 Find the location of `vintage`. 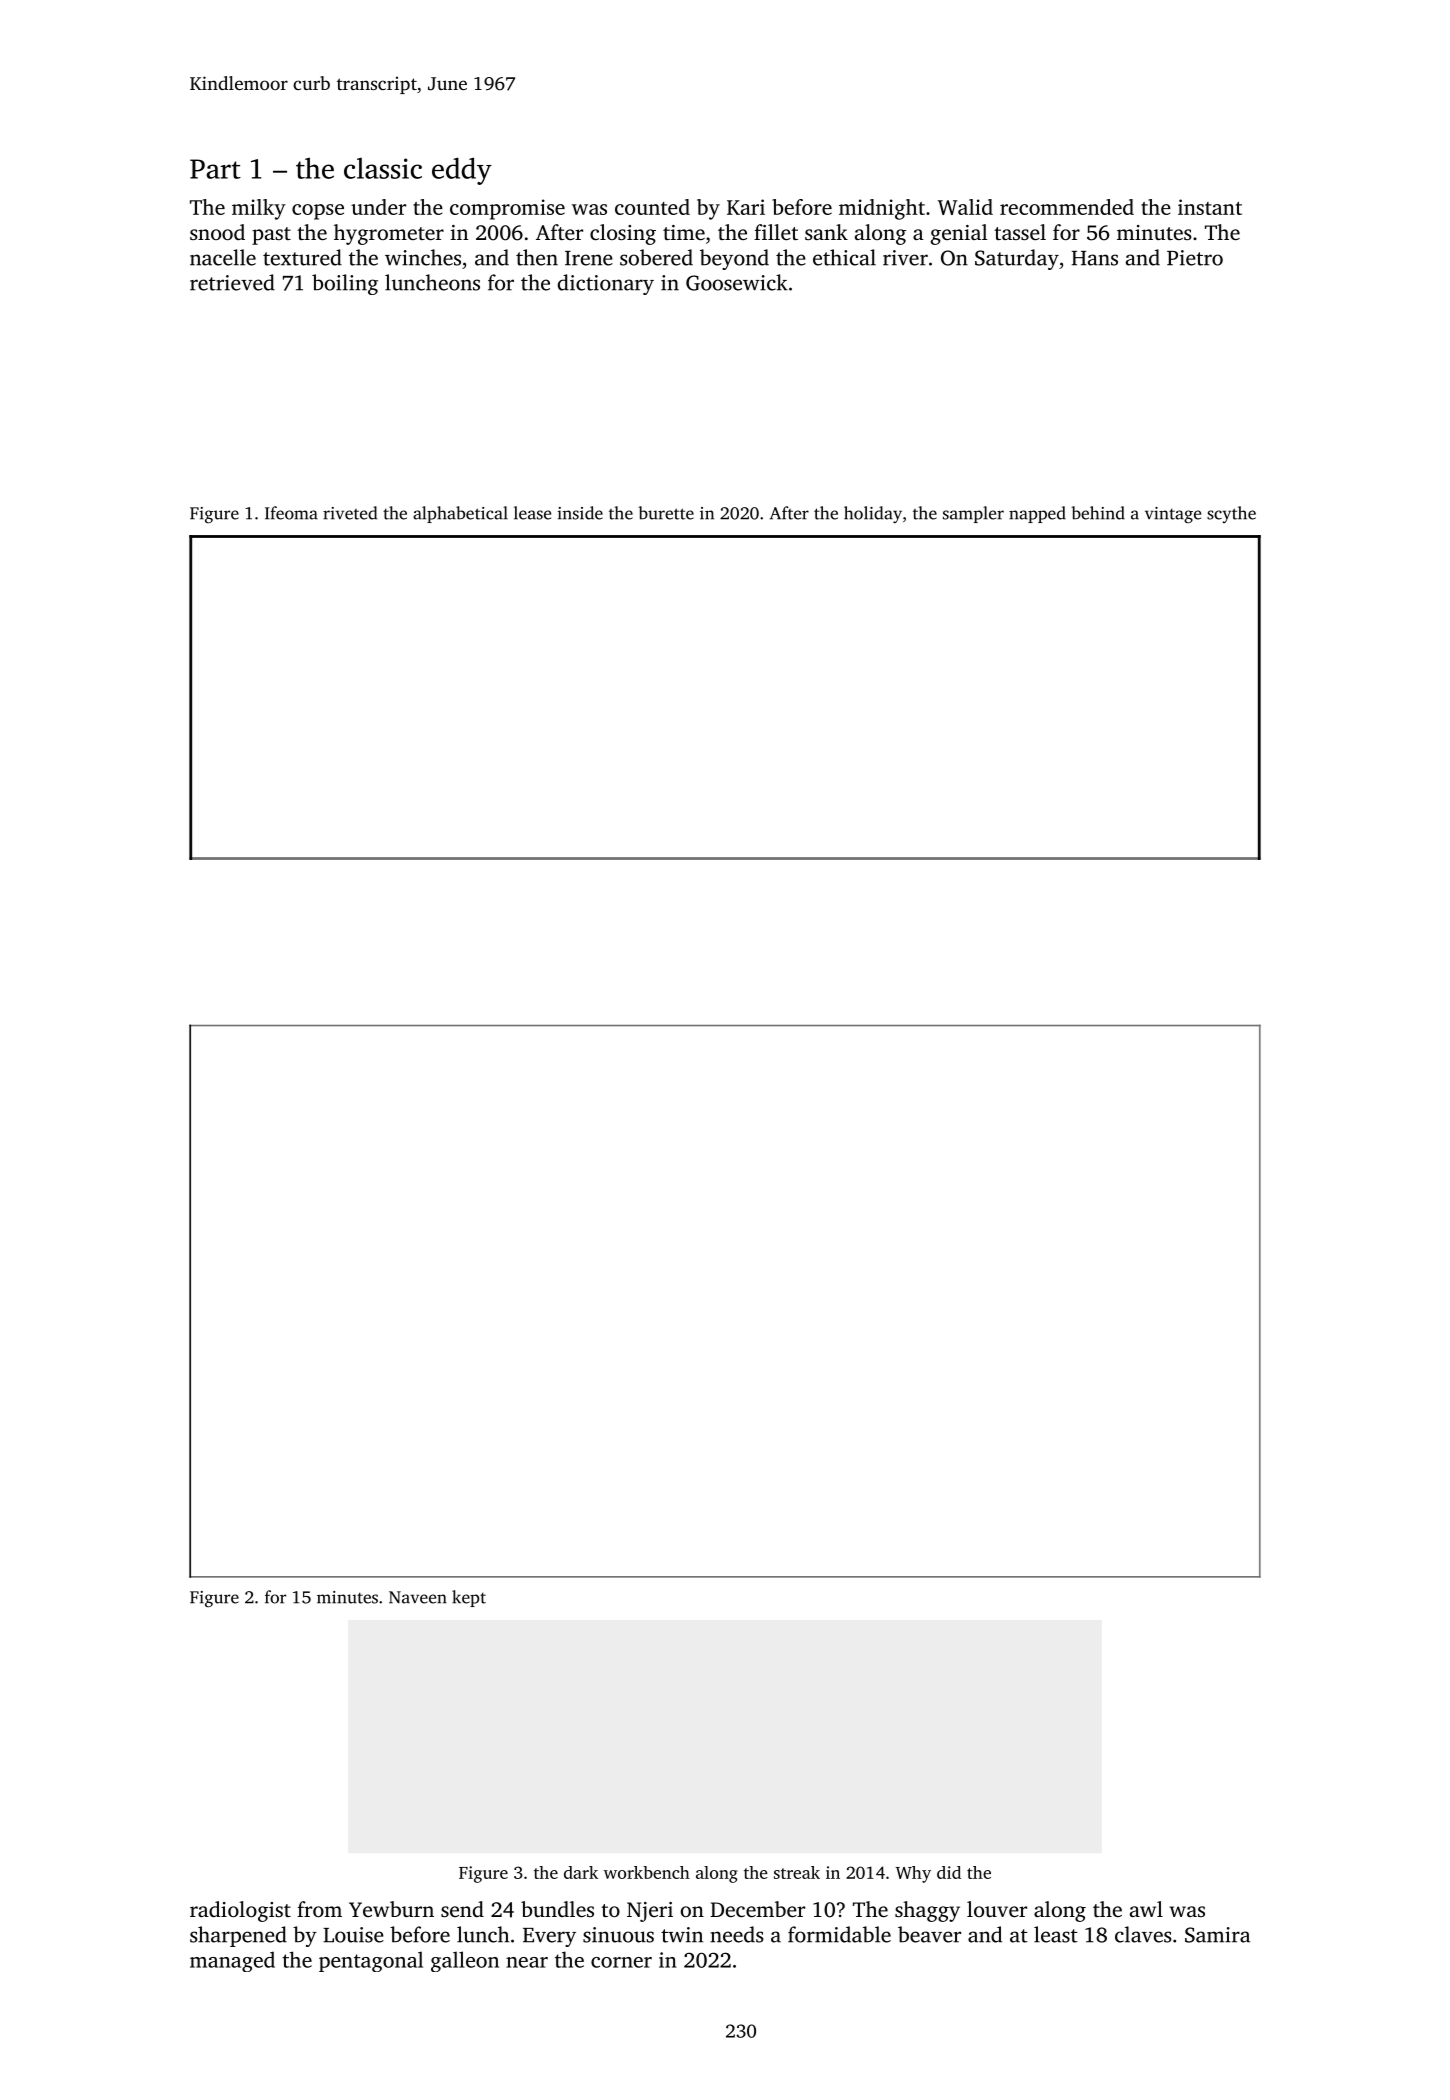

vintage is located at coordinates (1173, 515).
